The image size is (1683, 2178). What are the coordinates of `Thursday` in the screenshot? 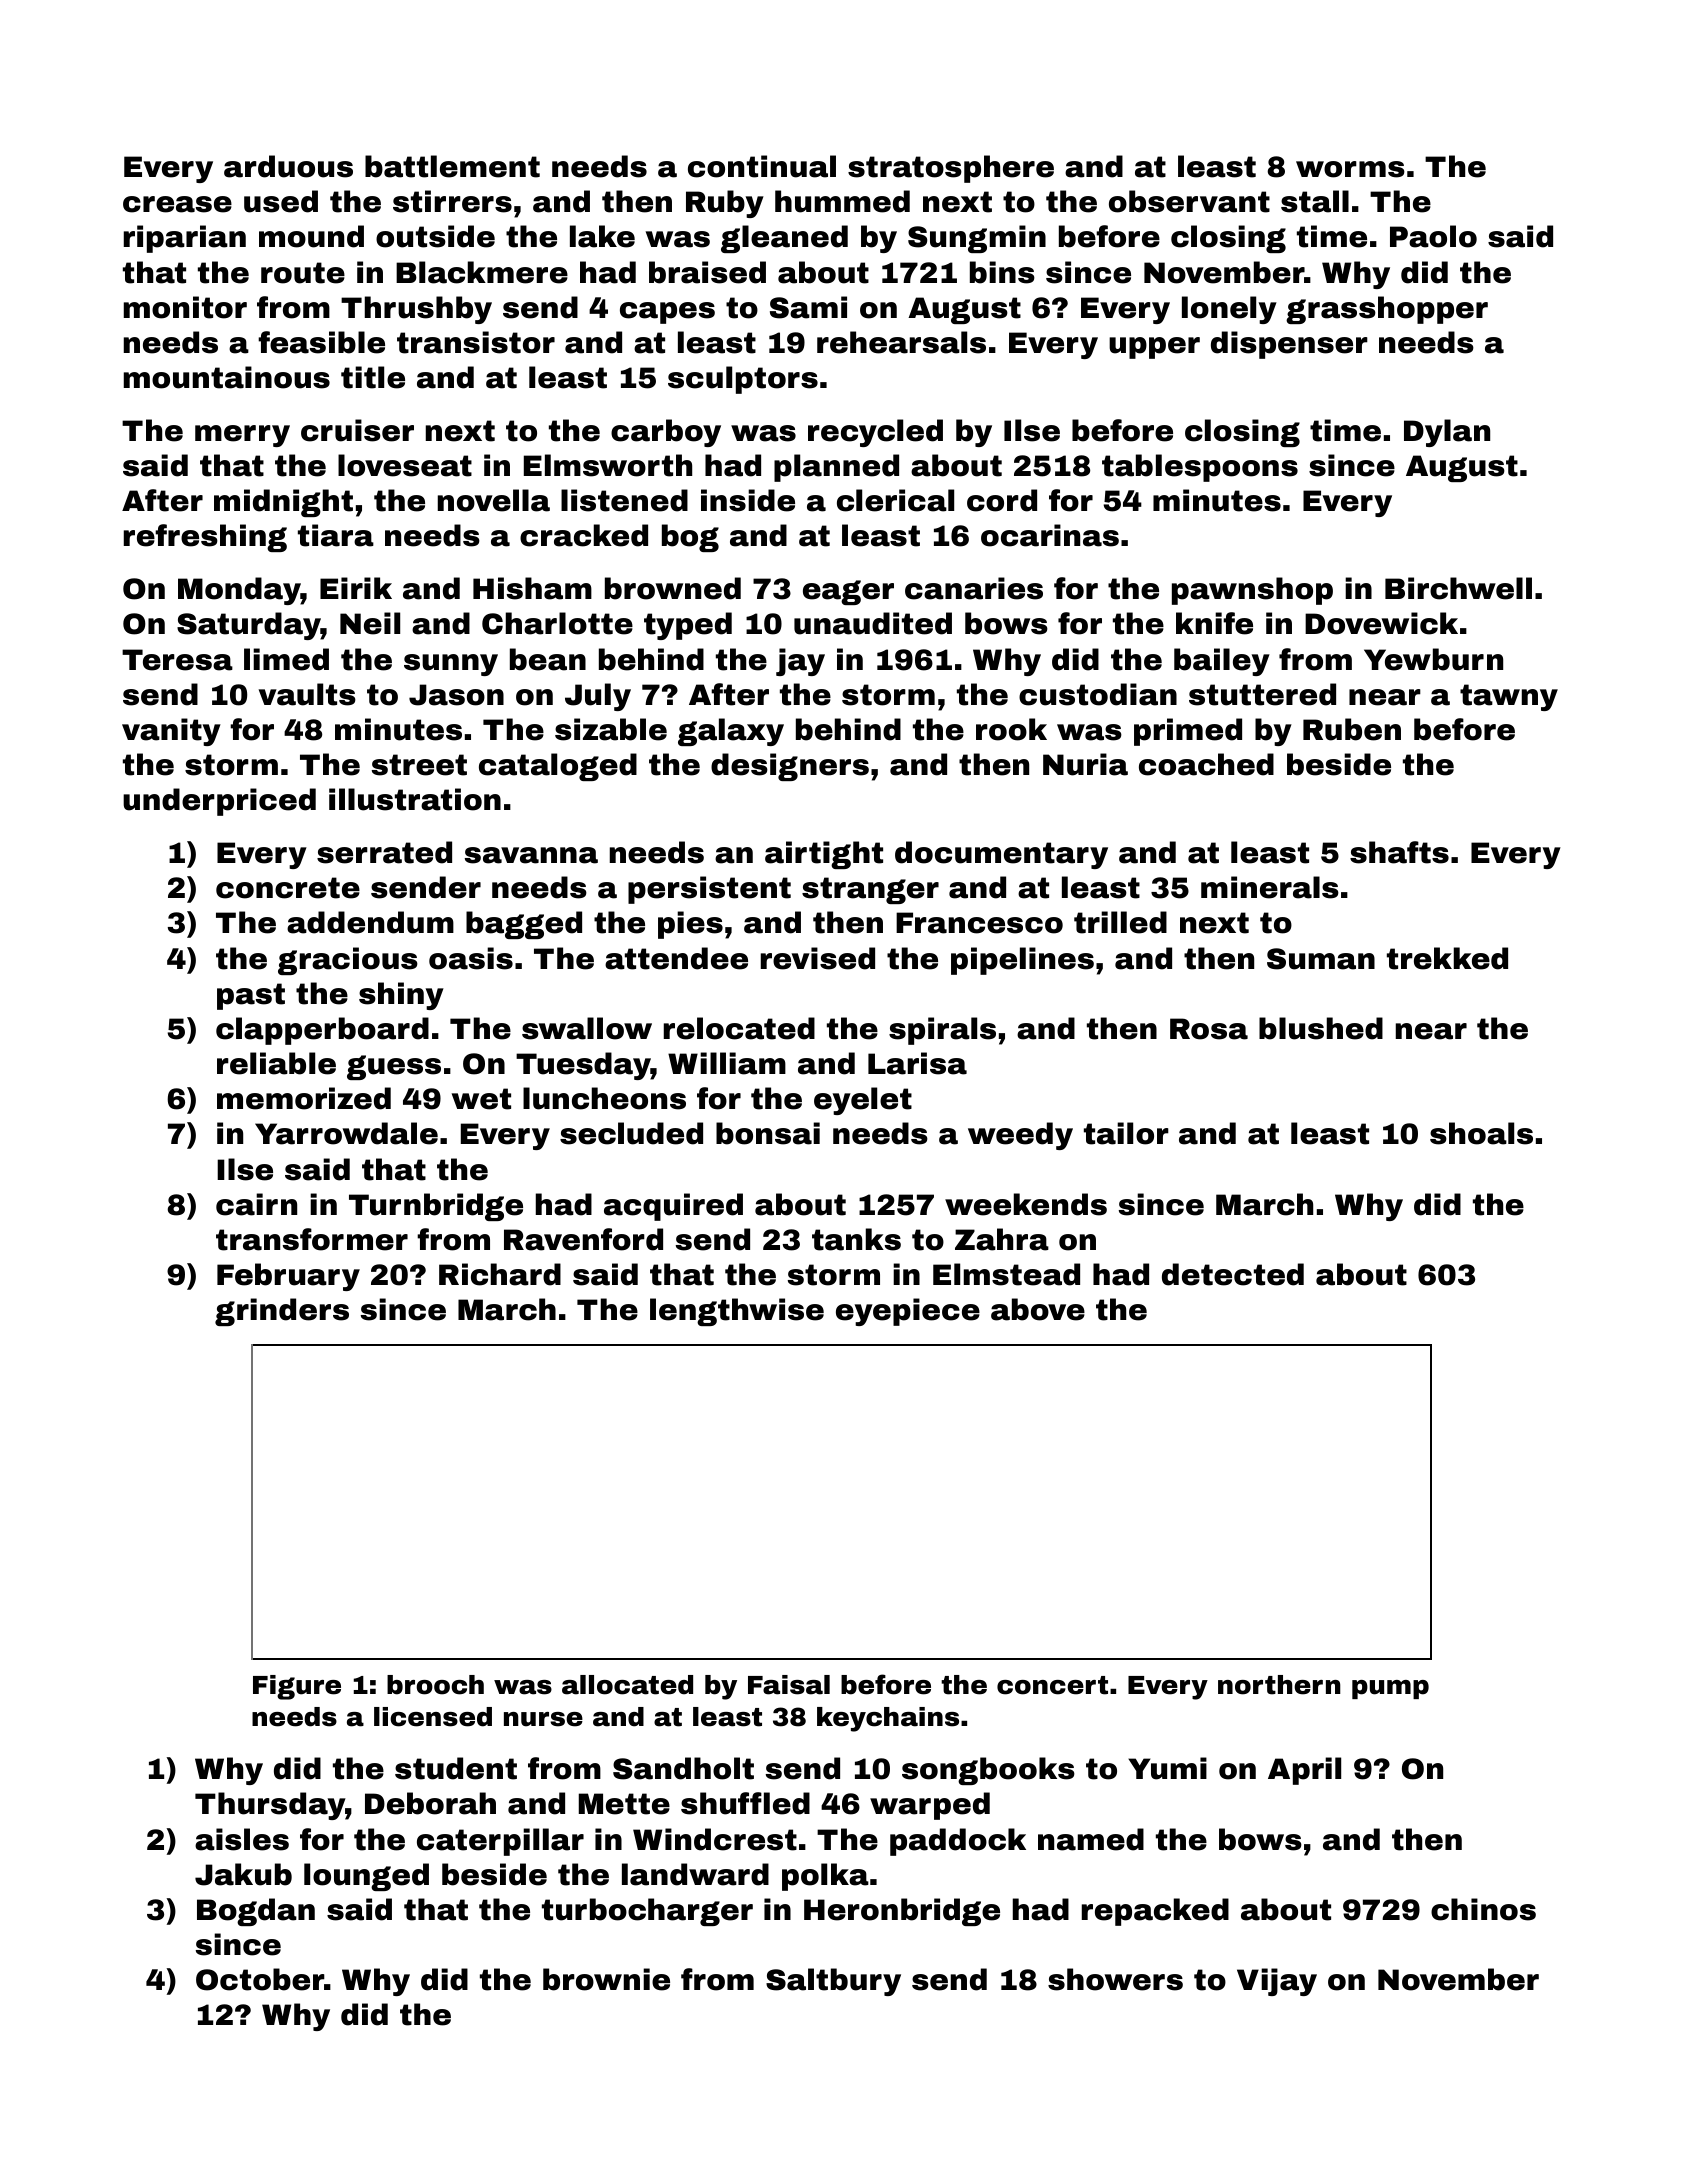 It's located at (270, 1806).
